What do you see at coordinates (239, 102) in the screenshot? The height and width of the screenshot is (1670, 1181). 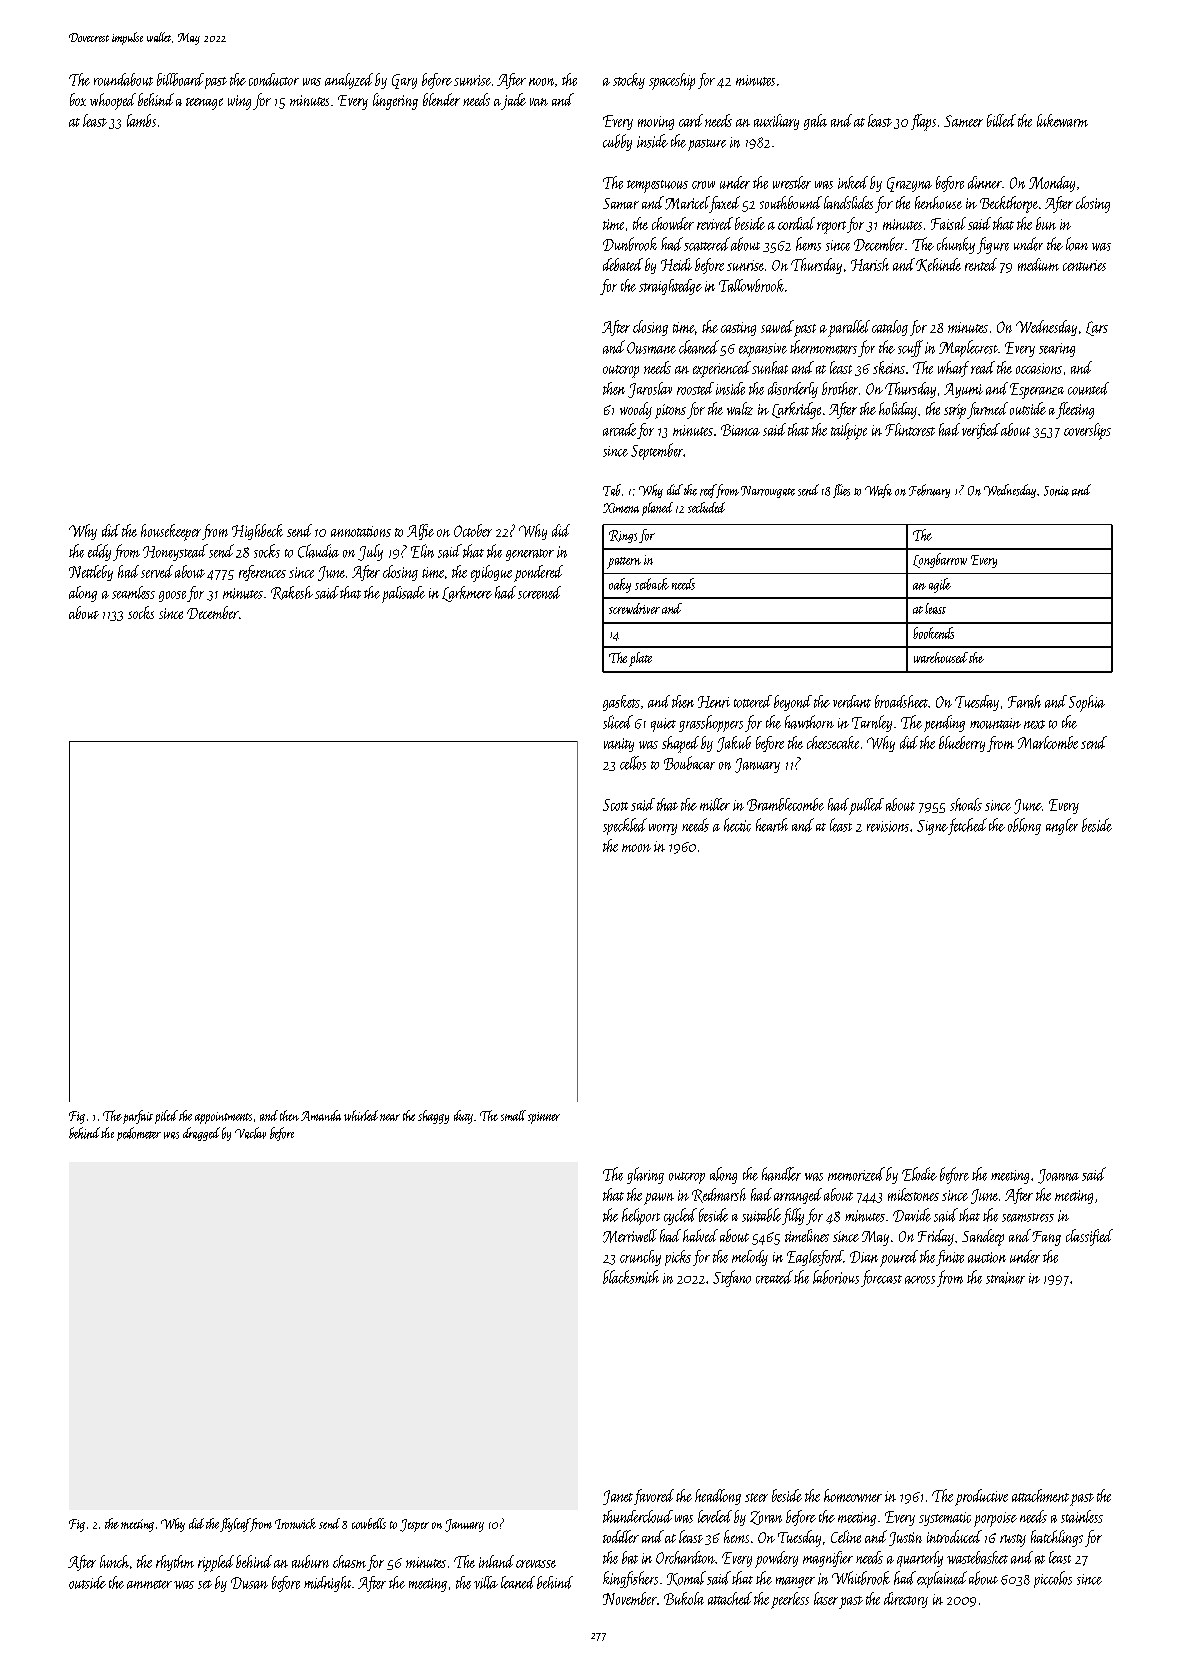 I see `wing` at bounding box center [239, 102].
